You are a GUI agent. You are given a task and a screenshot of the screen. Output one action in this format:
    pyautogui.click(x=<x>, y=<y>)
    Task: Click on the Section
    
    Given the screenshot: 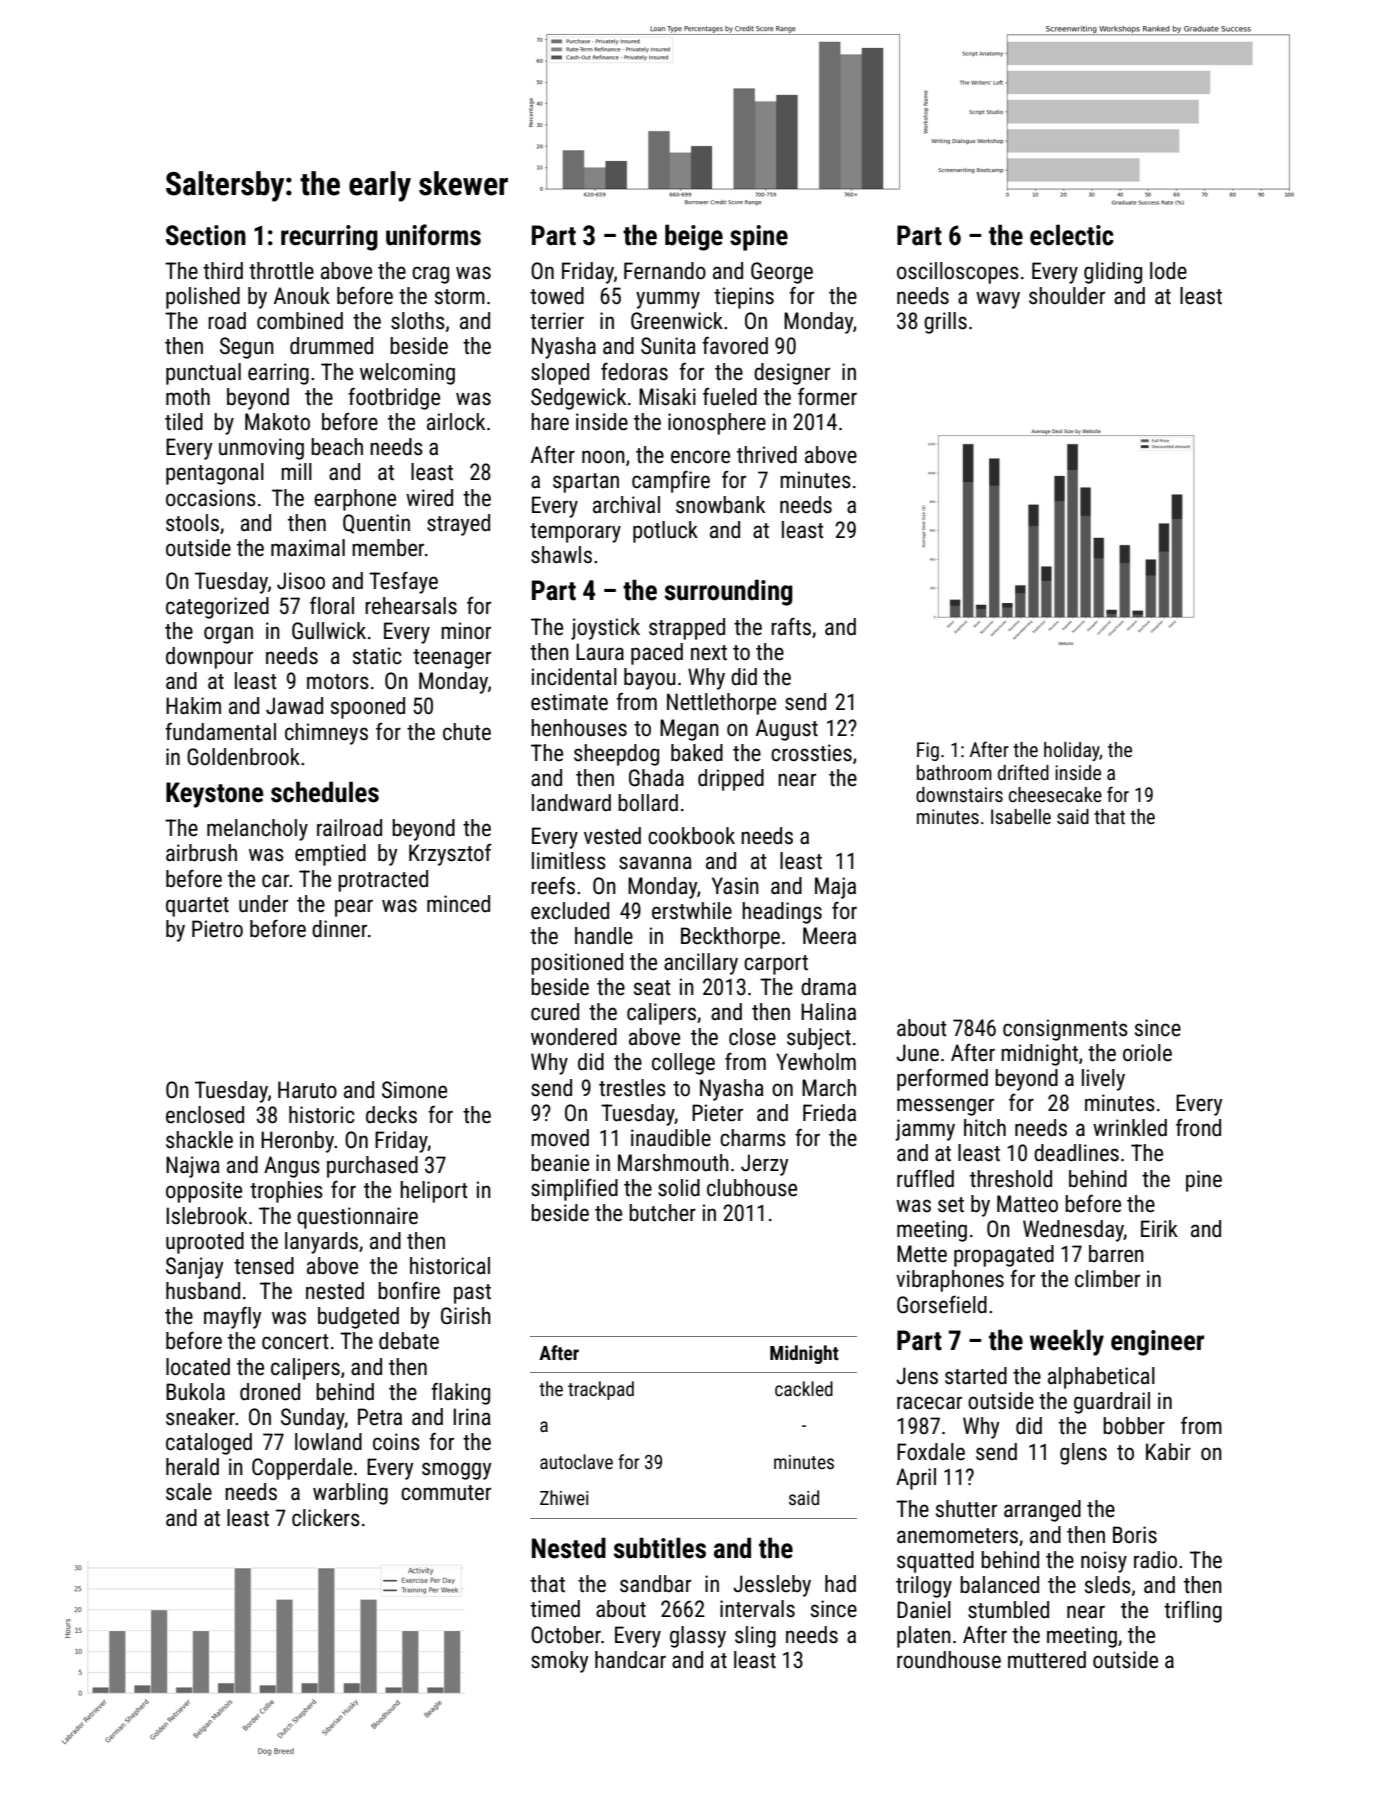 What is the action you would take?
    pyautogui.click(x=206, y=235)
